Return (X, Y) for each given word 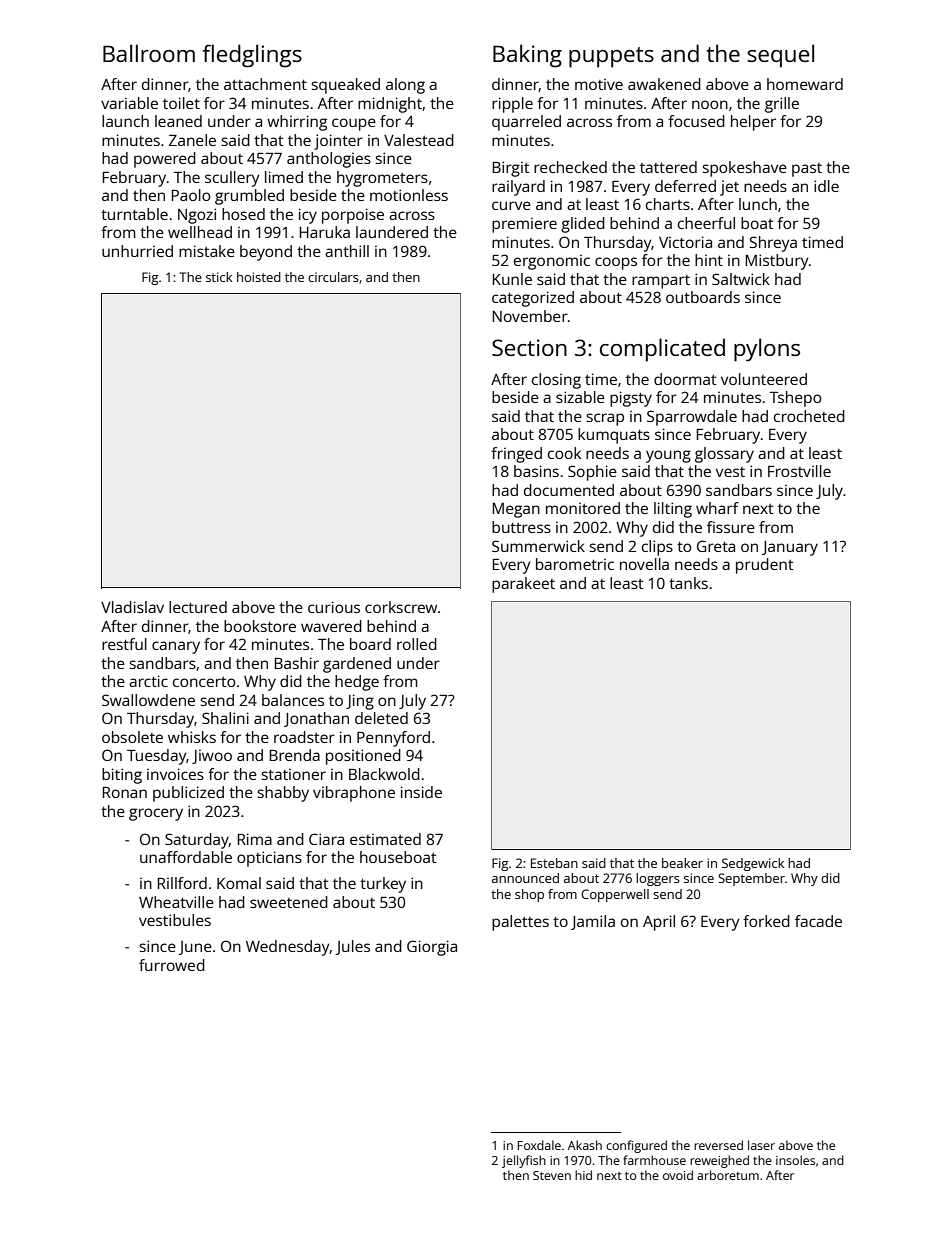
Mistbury (777, 262)
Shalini (225, 718)
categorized (533, 299)
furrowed (172, 965)
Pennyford (393, 739)
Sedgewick (753, 864)
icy (308, 216)
